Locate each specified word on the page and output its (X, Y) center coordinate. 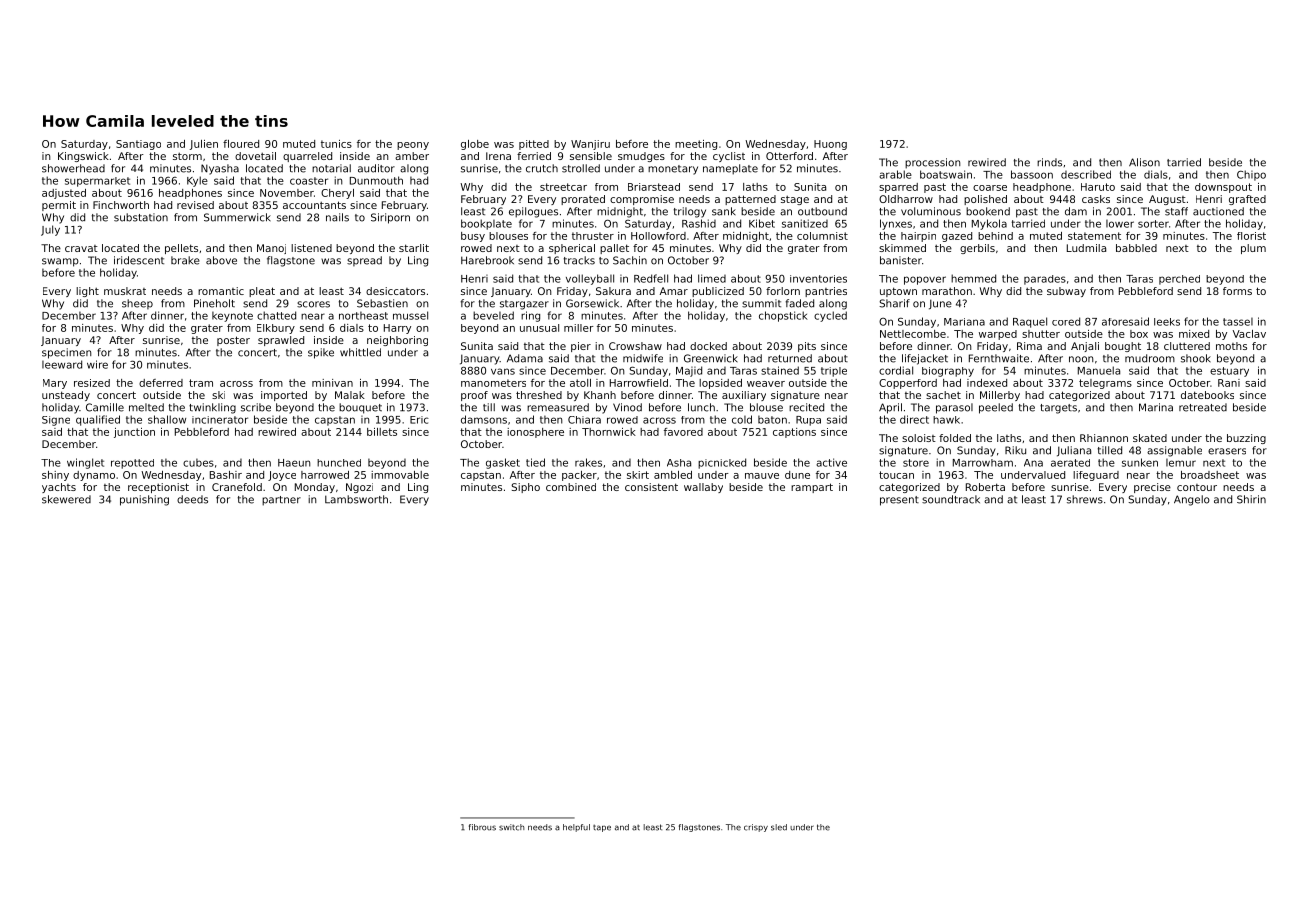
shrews (1085, 499)
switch (512, 827)
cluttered (1187, 346)
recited (806, 407)
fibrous (482, 827)
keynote (232, 316)
